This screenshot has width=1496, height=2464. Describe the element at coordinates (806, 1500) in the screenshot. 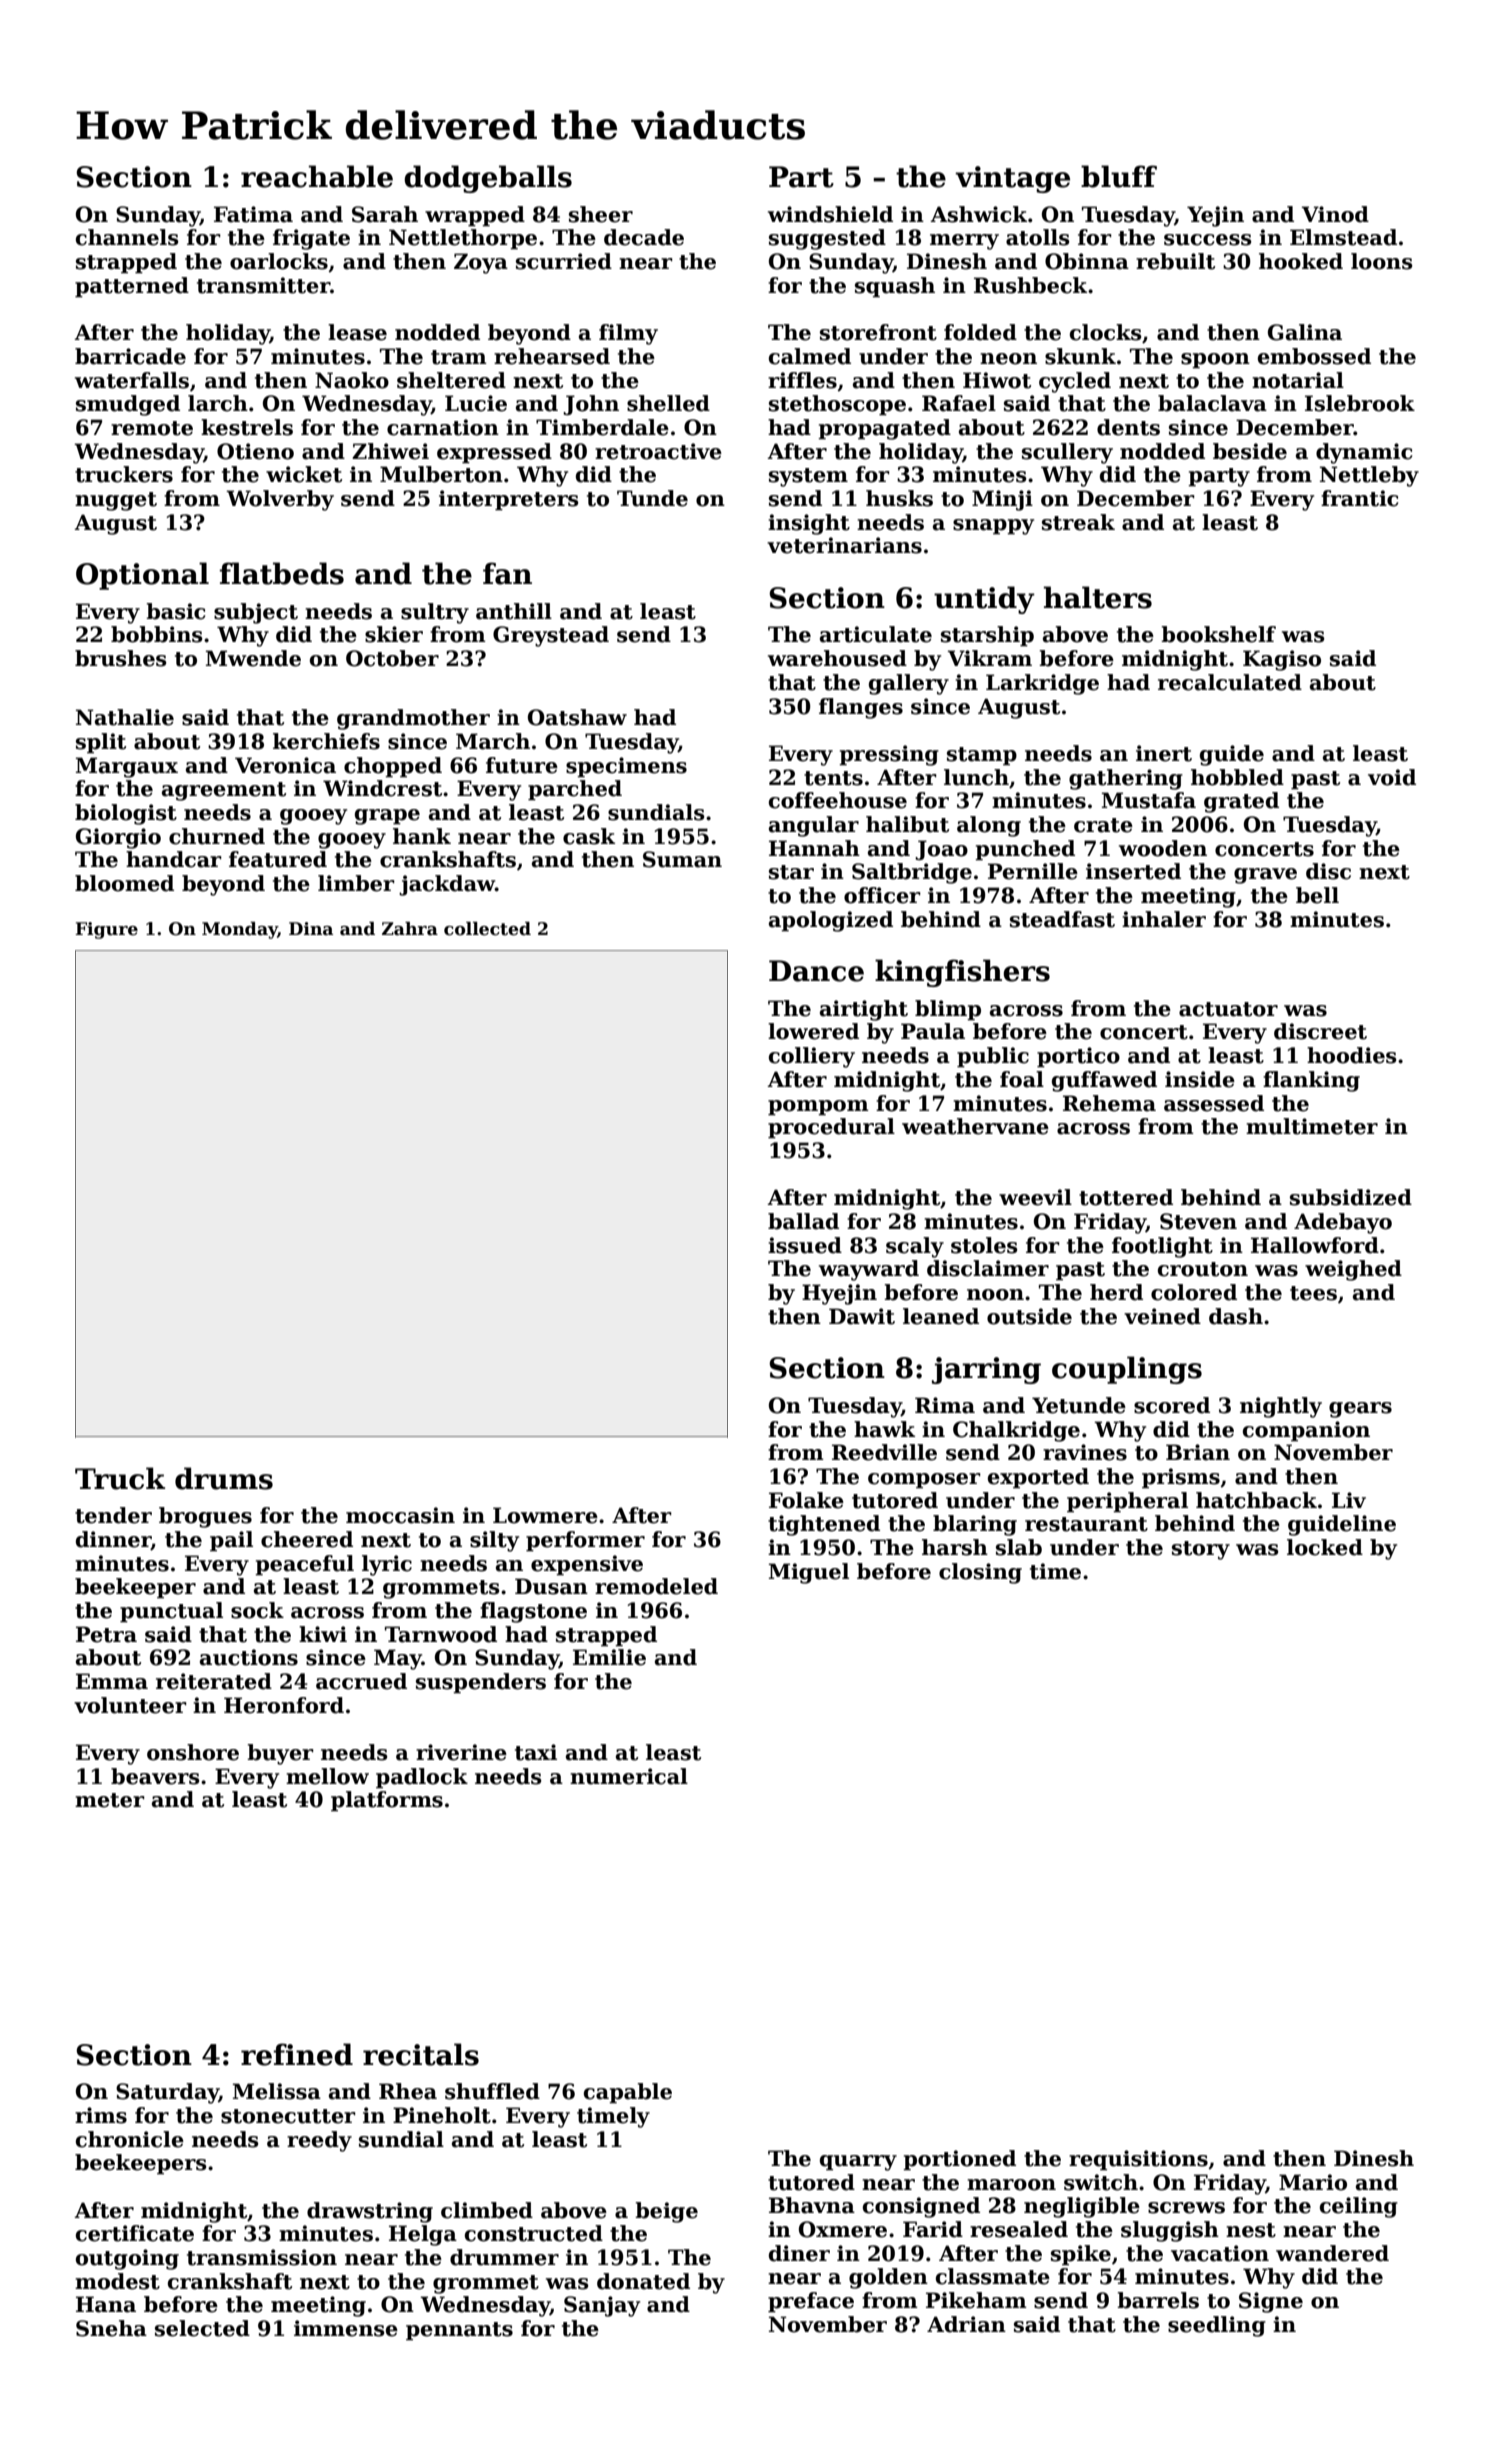

I see `Folake` at that location.
